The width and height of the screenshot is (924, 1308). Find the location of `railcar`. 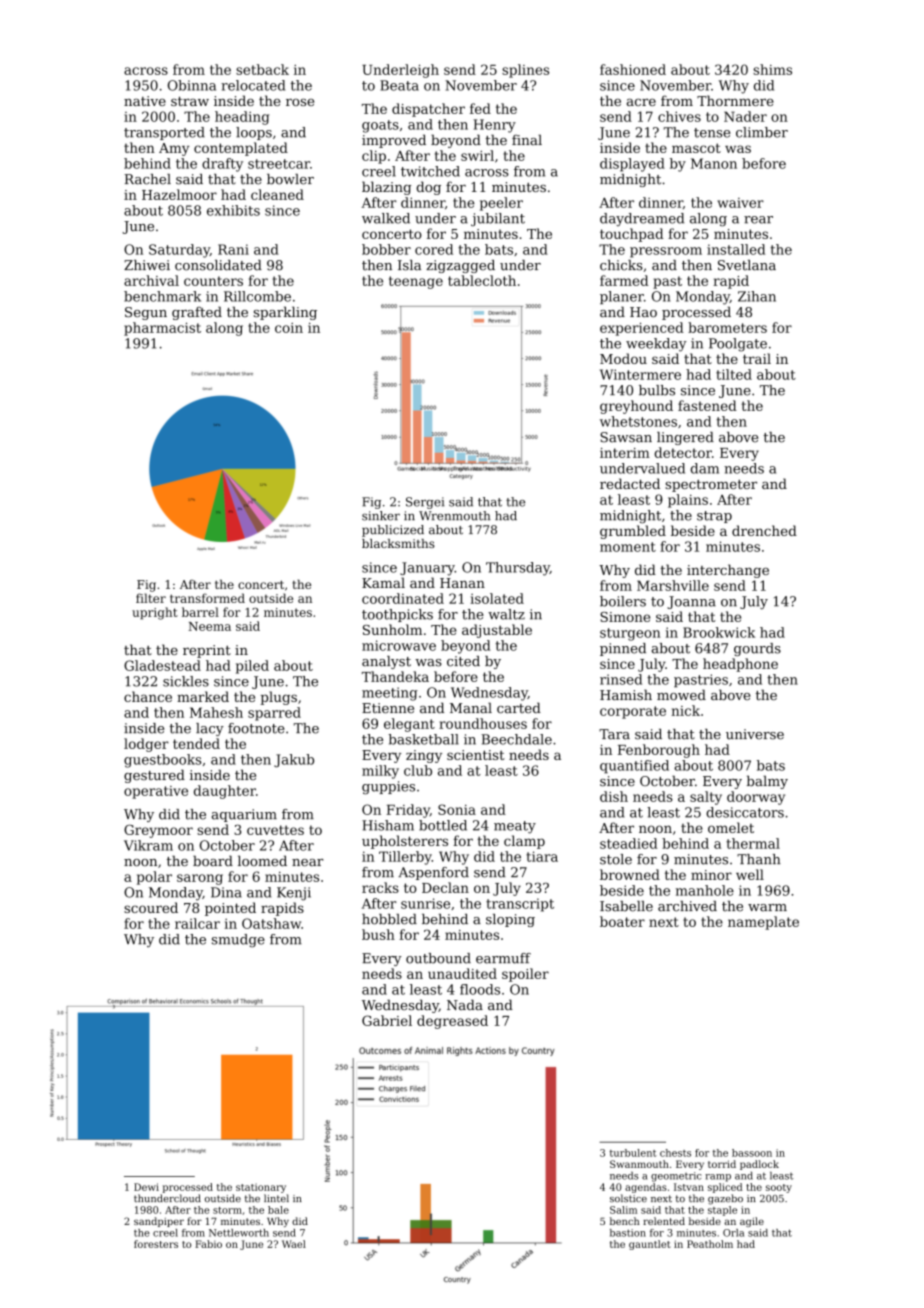

railcar is located at coordinates (197, 923).
